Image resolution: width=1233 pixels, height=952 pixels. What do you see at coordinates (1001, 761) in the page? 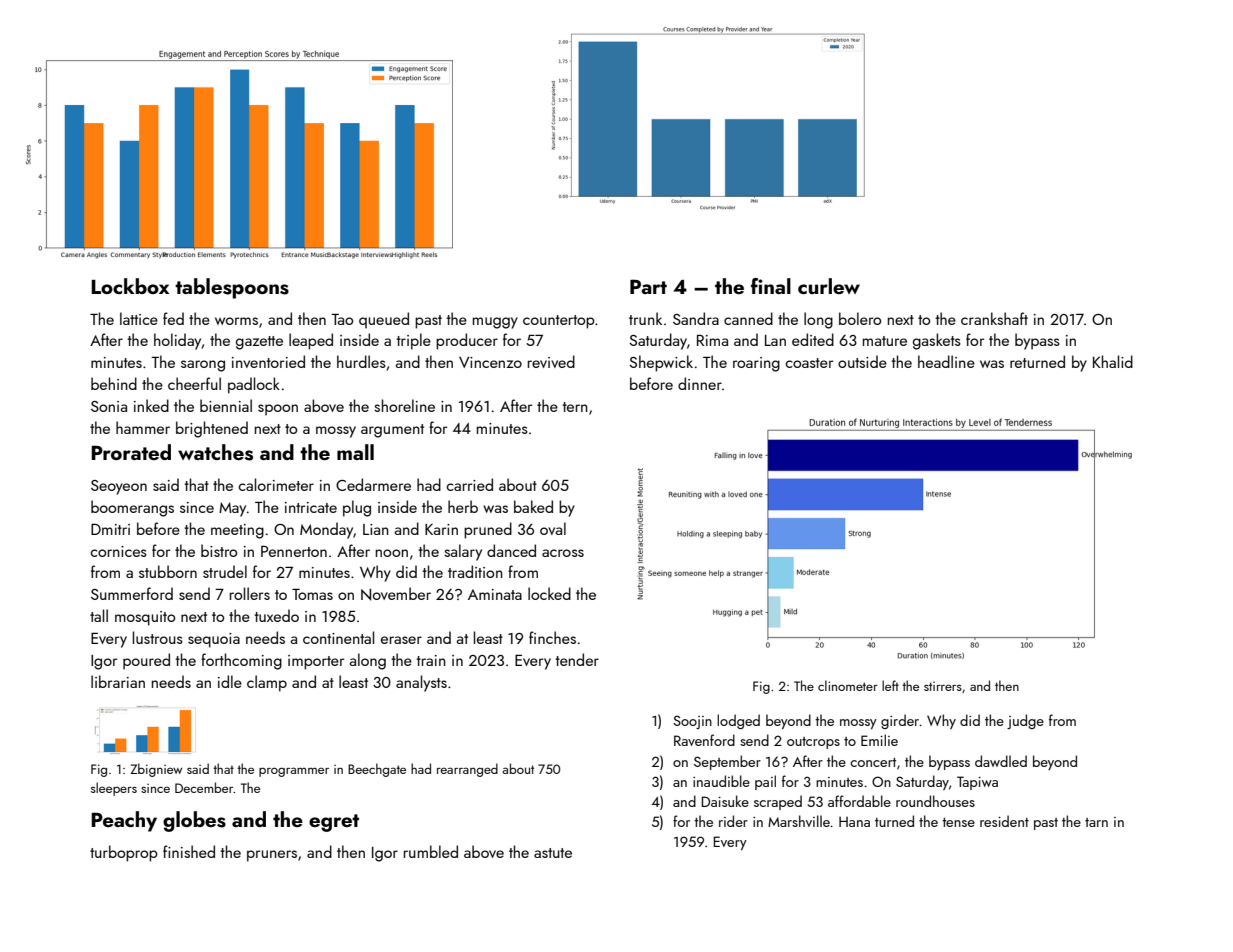
I see `dawdled` at bounding box center [1001, 761].
